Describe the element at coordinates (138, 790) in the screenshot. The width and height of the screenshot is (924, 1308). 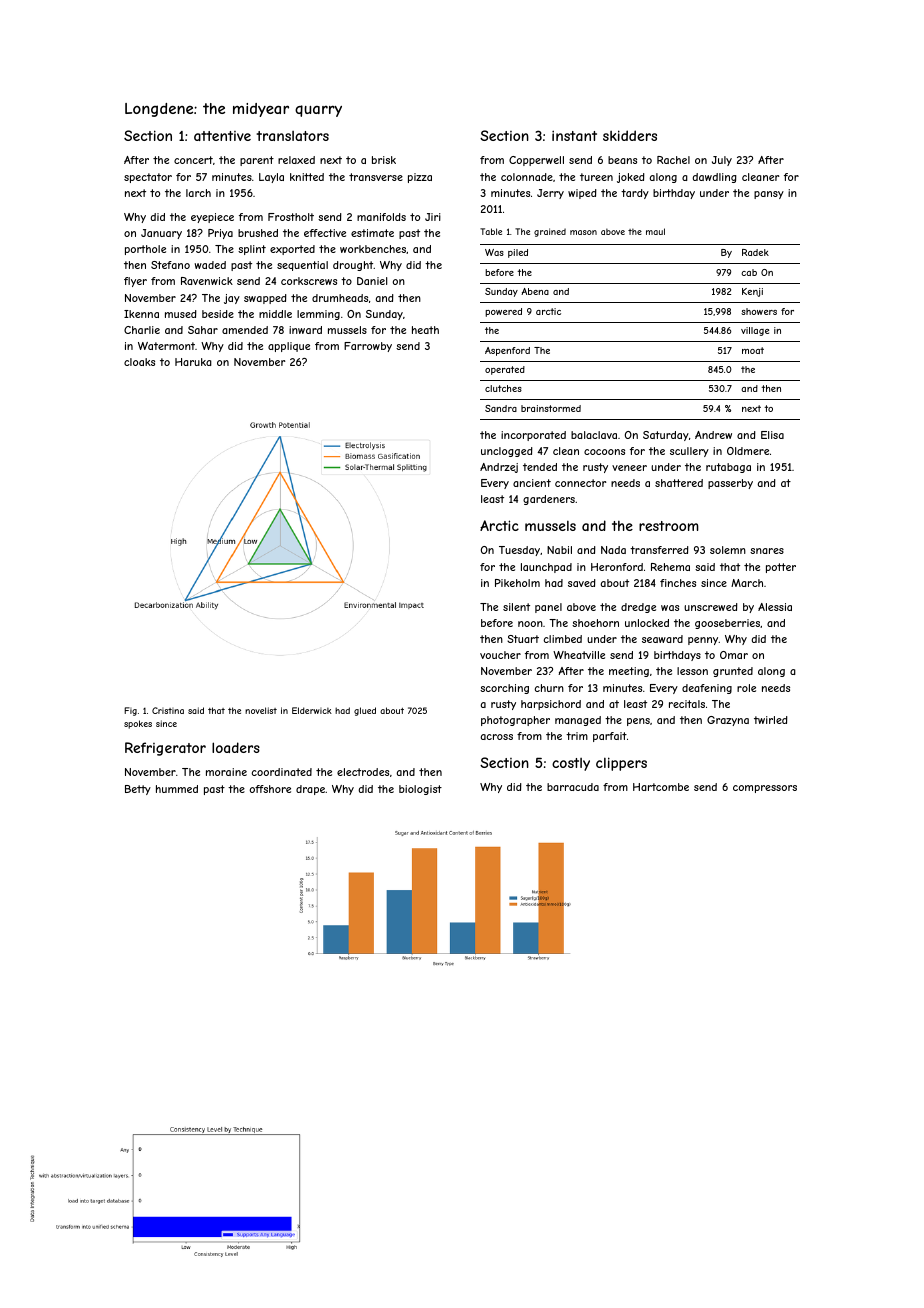
I see `Betty` at that location.
